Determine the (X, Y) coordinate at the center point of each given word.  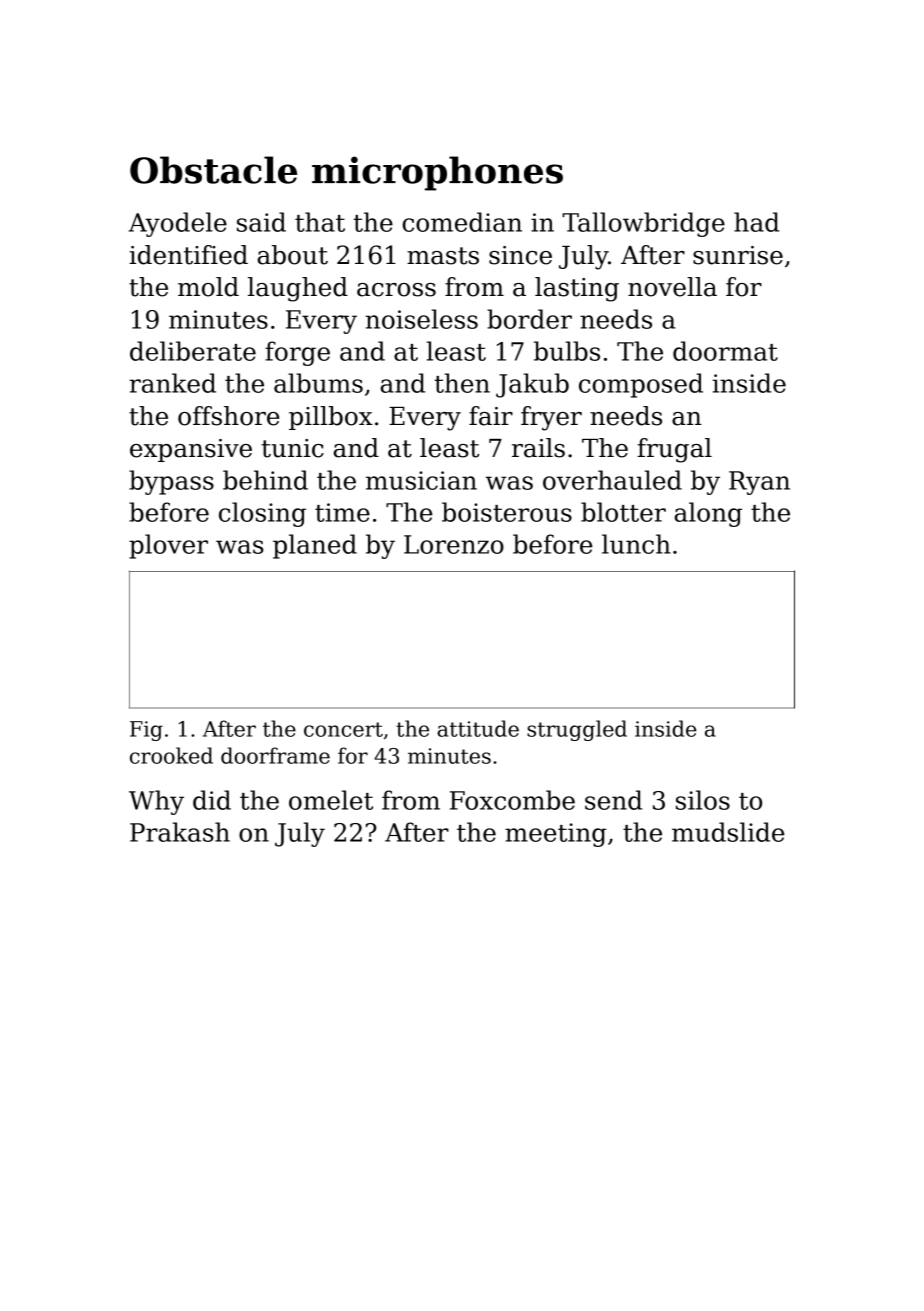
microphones (437, 173)
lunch (636, 544)
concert (343, 729)
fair (491, 416)
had (756, 222)
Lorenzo (454, 544)
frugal (674, 450)
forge (297, 353)
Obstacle (213, 170)
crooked (171, 755)
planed (315, 546)
